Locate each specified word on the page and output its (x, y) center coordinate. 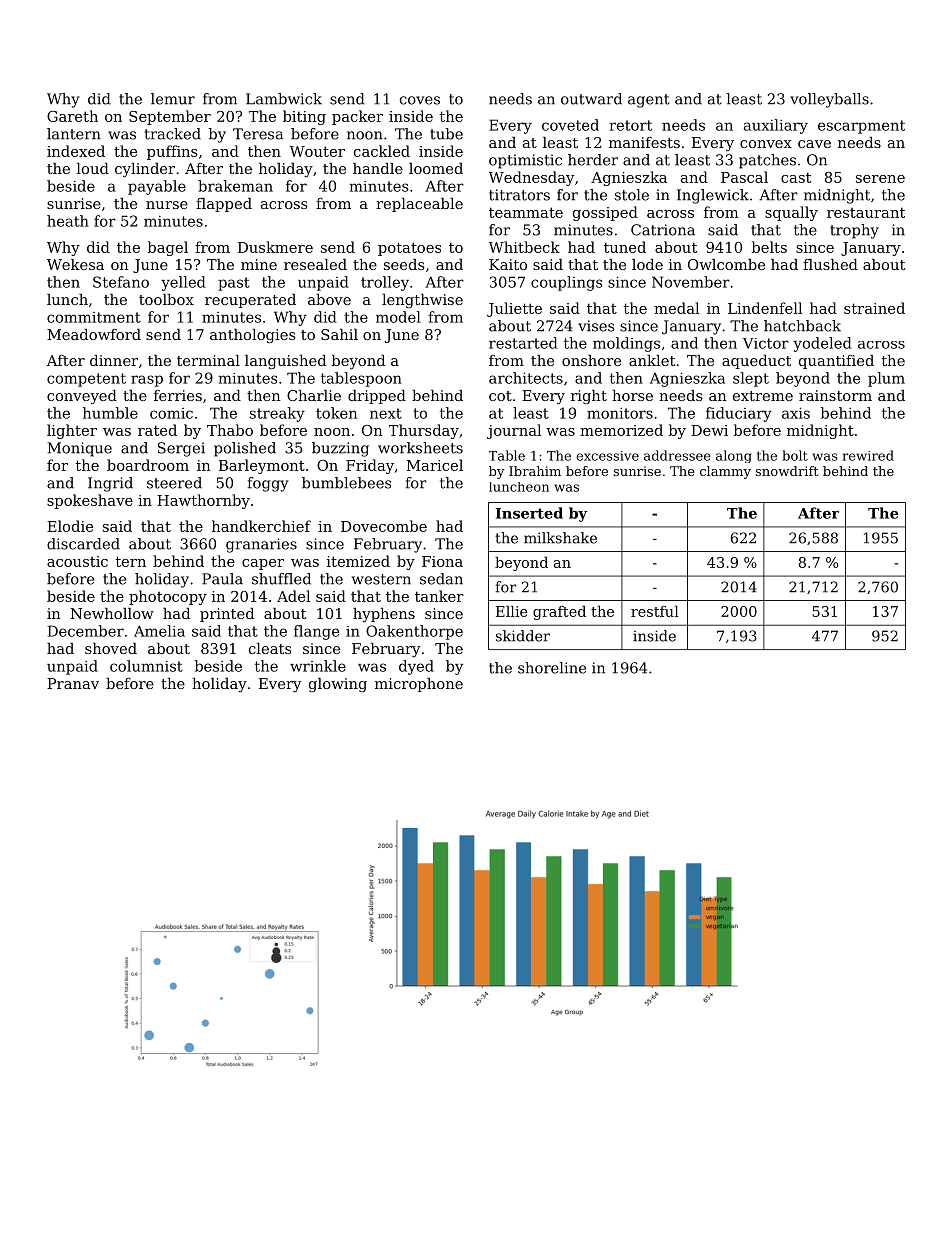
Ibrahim (535, 471)
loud (92, 168)
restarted (523, 343)
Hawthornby (203, 501)
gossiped (605, 213)
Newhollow (112, 613)
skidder (523, 636)
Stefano (121, 282)
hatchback (802, 326)
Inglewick (713, 196)
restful (655, 611)
